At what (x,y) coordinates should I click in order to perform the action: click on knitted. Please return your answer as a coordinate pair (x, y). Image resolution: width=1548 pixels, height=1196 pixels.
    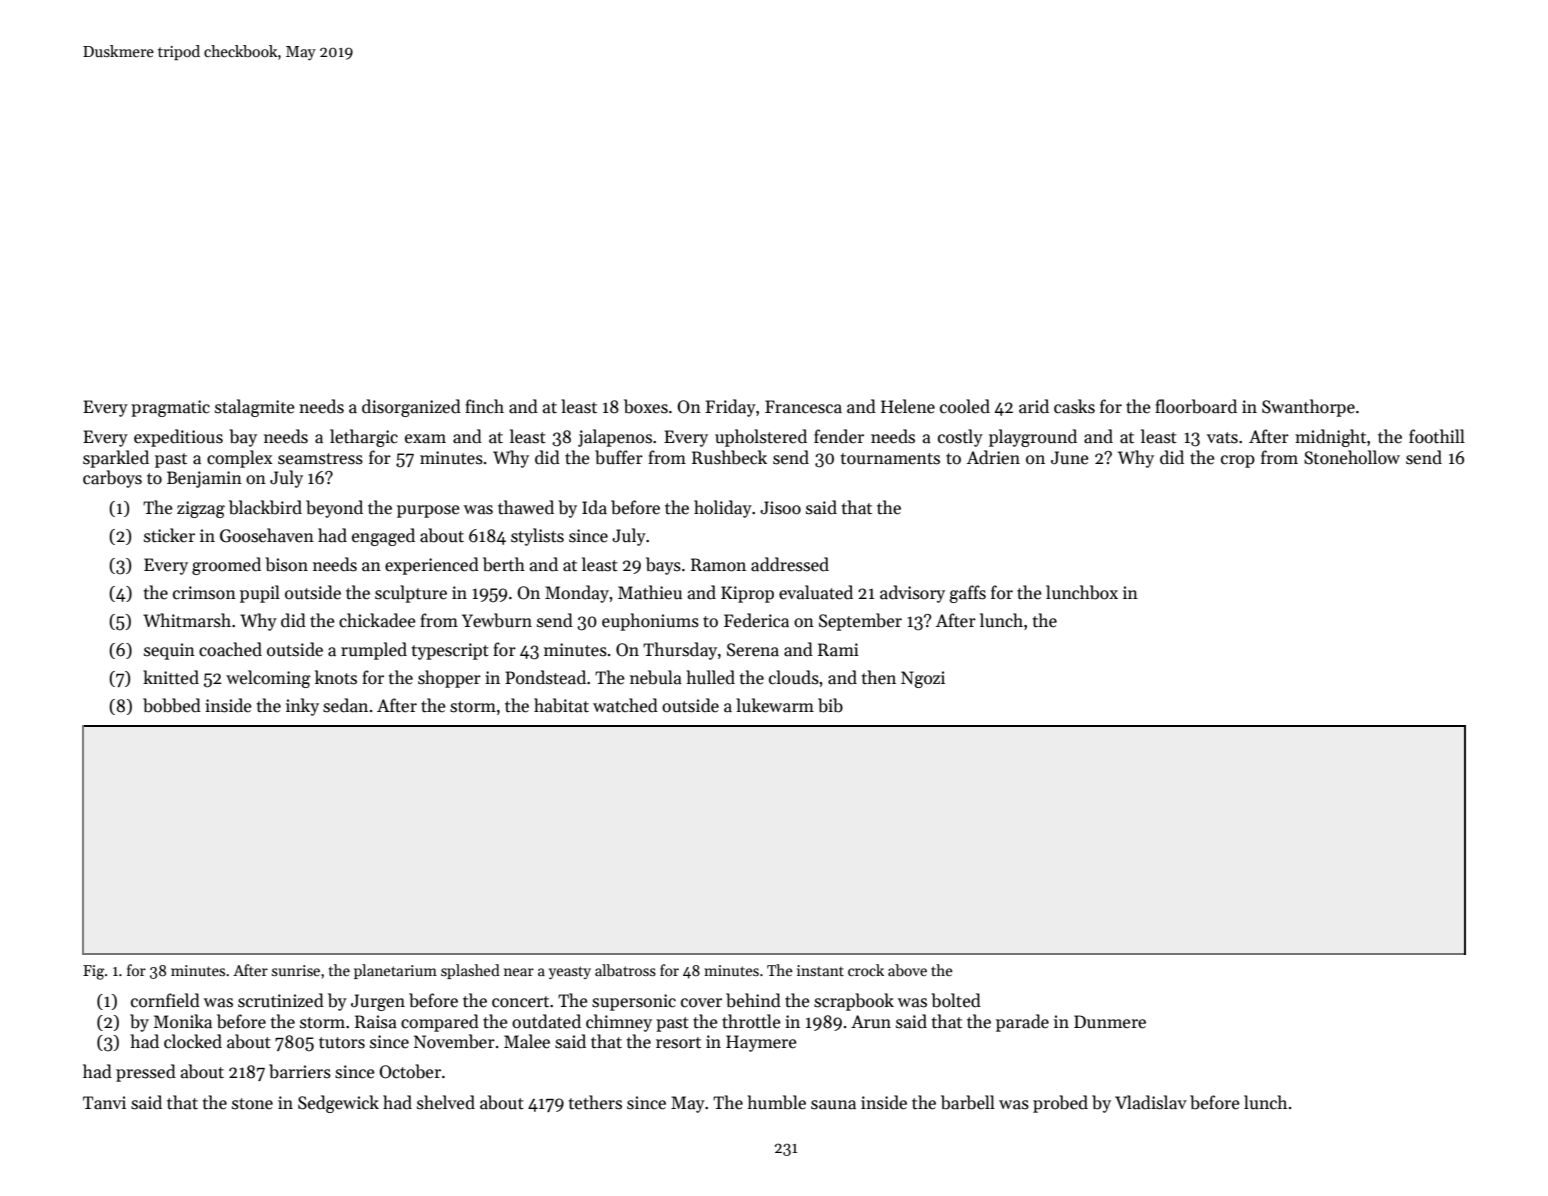
    Looking at the image, I should click on (171, 677).
